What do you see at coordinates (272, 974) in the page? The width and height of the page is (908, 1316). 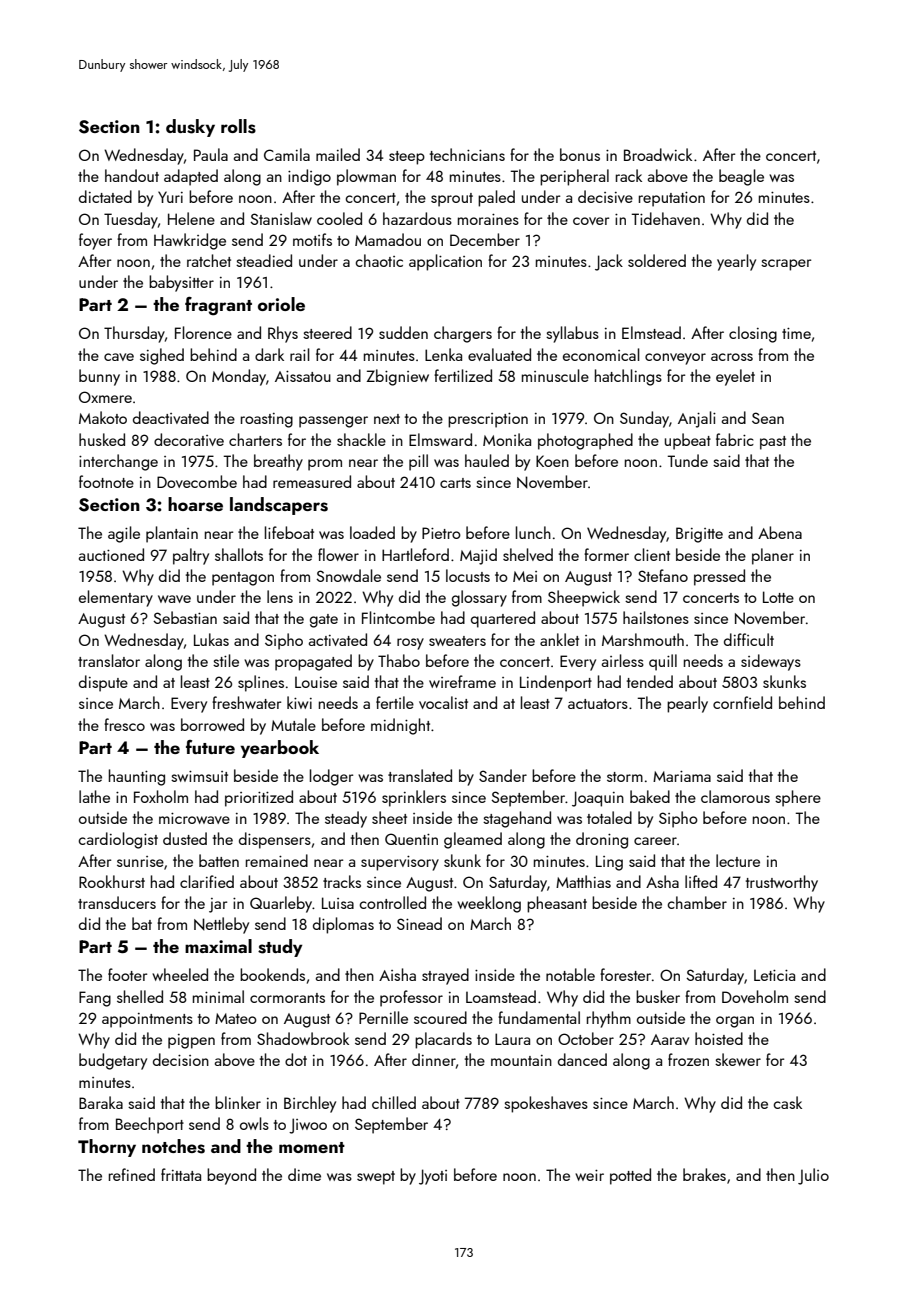 I see `bookends` at bounding box center [272, 974].
